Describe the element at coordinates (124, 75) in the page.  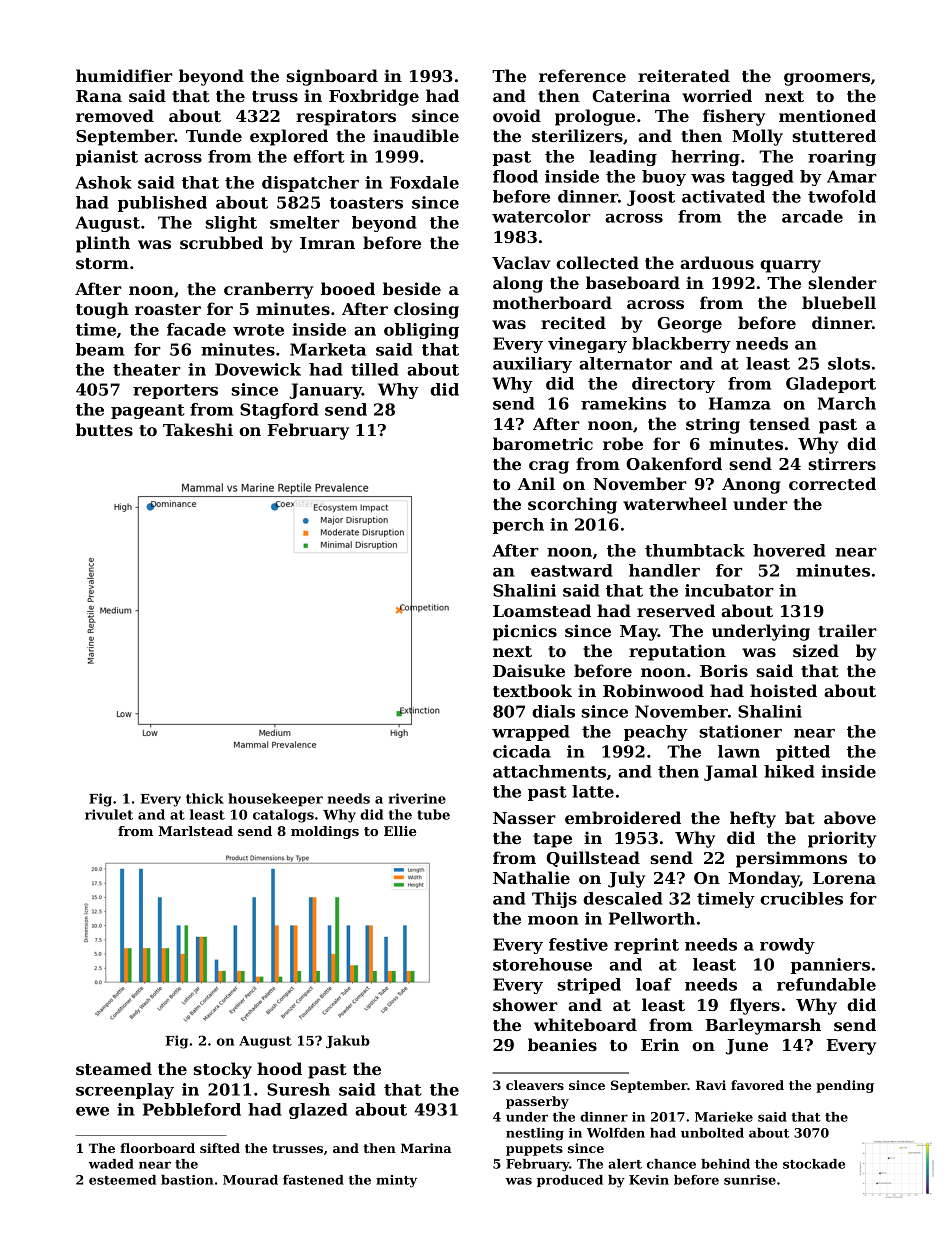
I see `humidifier` at that location.
